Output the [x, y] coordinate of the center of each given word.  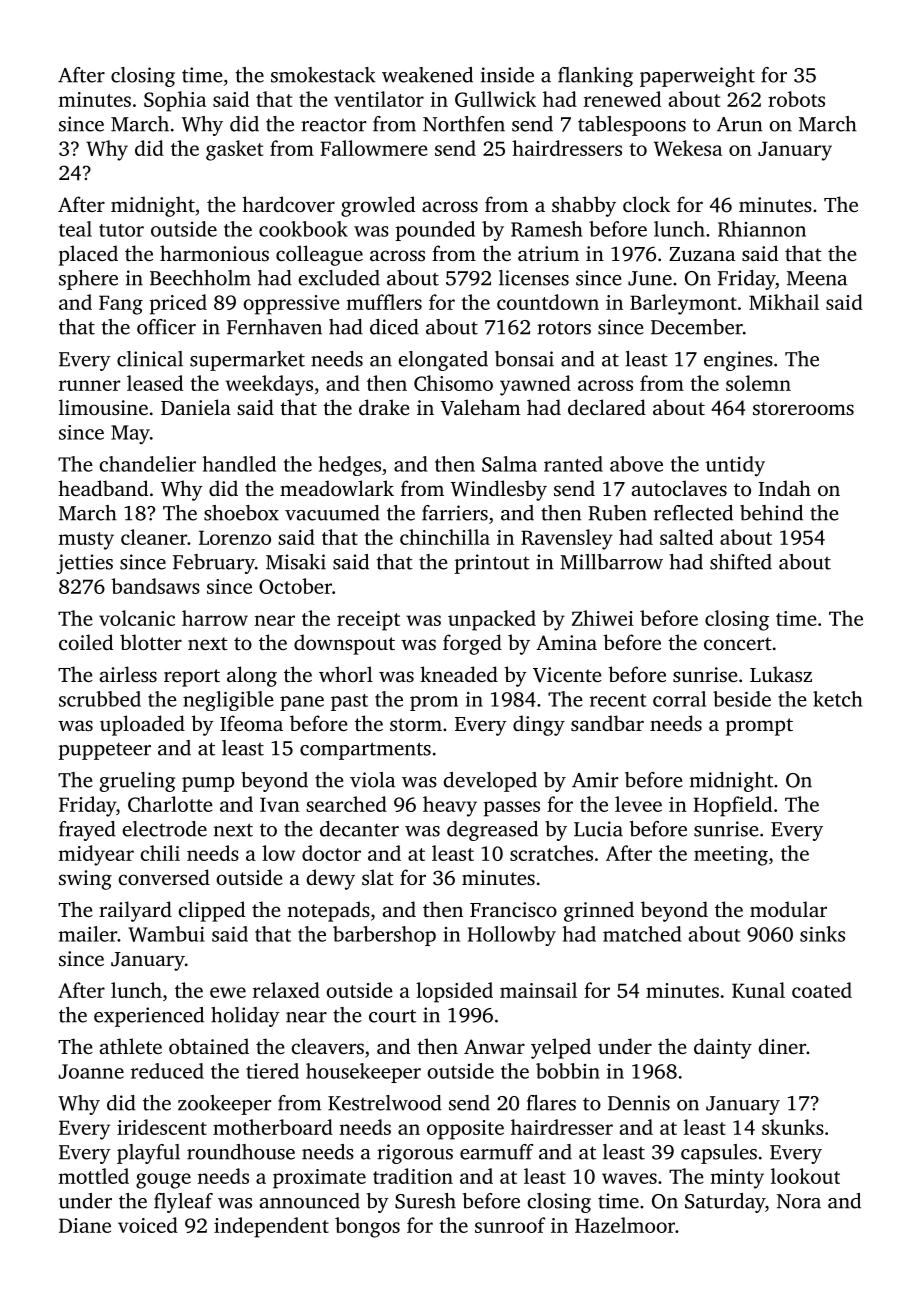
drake [384, 407]
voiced [148, 1225]
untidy [735, 466]
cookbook [303, 229]
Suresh [425, 1201]
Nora [799, 1201]
